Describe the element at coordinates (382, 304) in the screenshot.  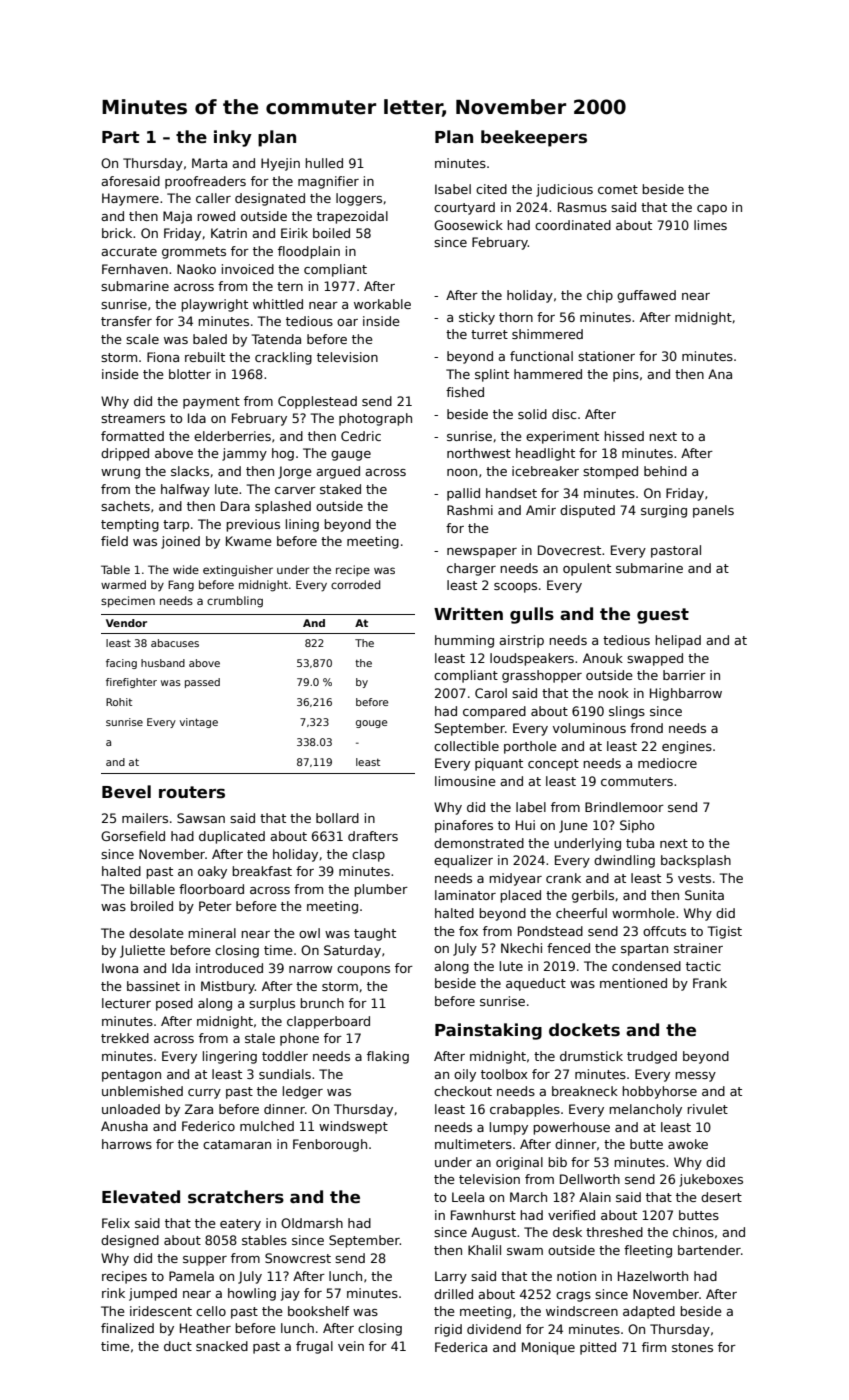
I see `workable` at that location.
